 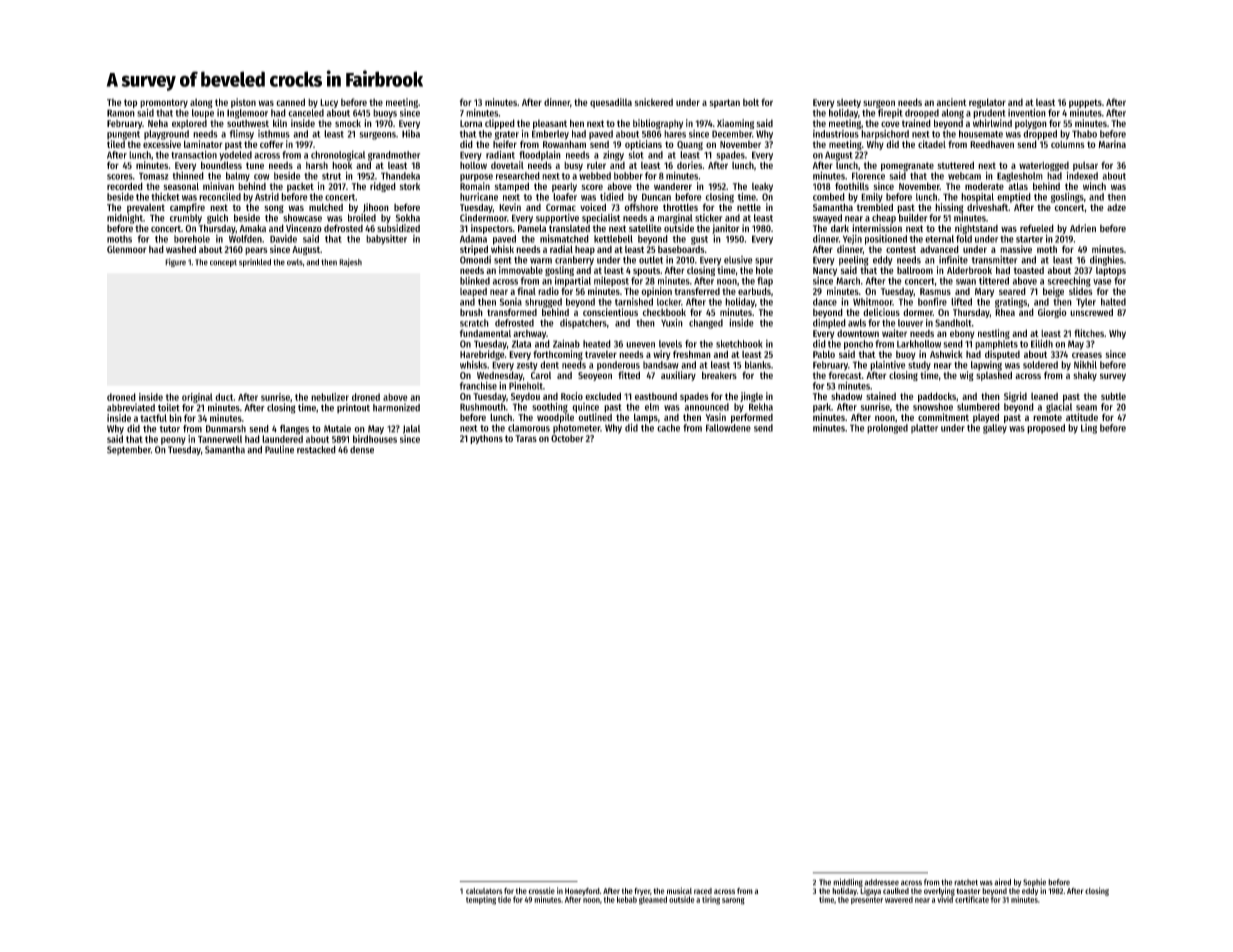 What do you see at coordinates (486, 439) in the screenshot?
I see `pythons` at bounding box center [486, 439].
